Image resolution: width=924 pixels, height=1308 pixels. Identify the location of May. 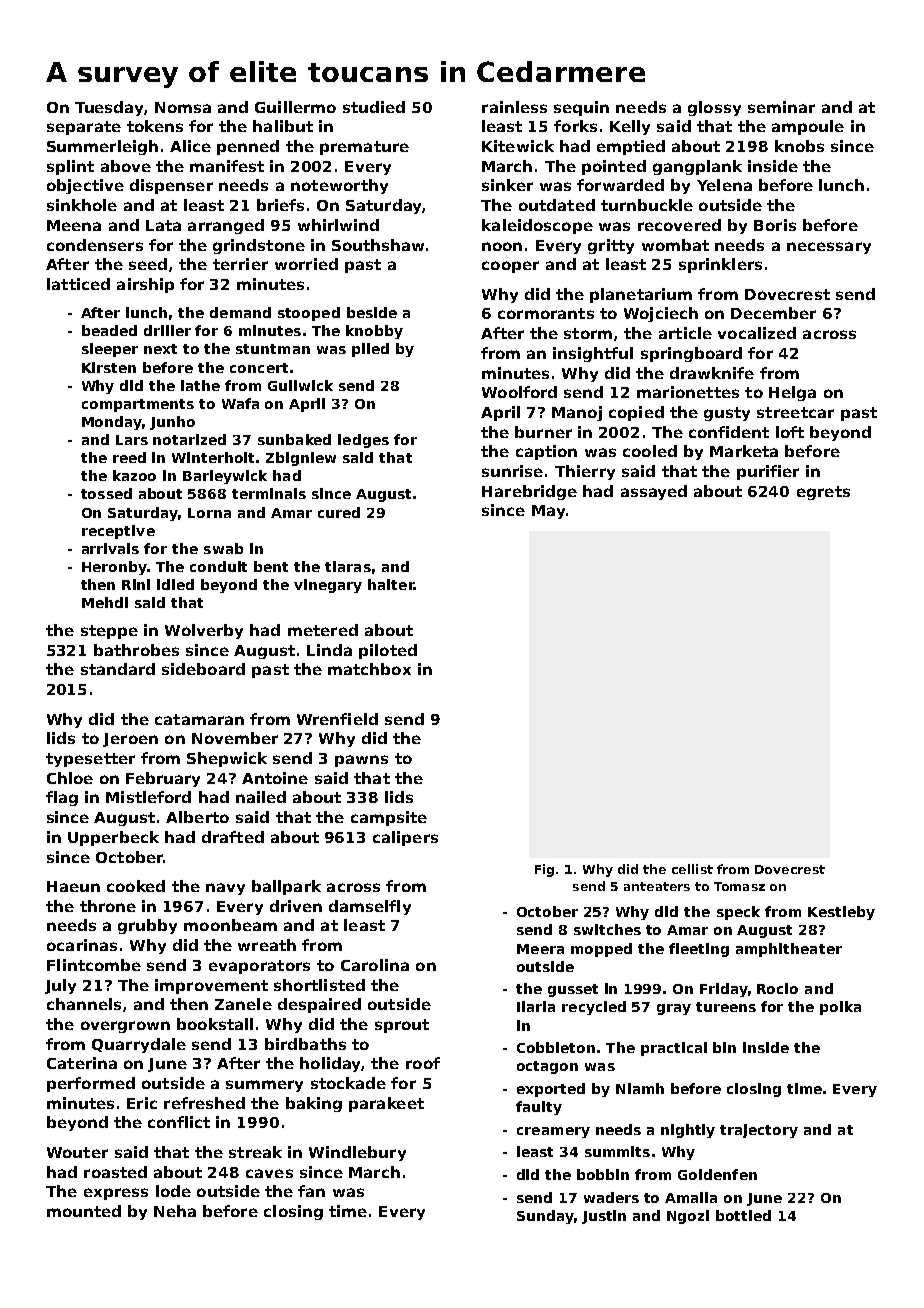
(548, 512).
